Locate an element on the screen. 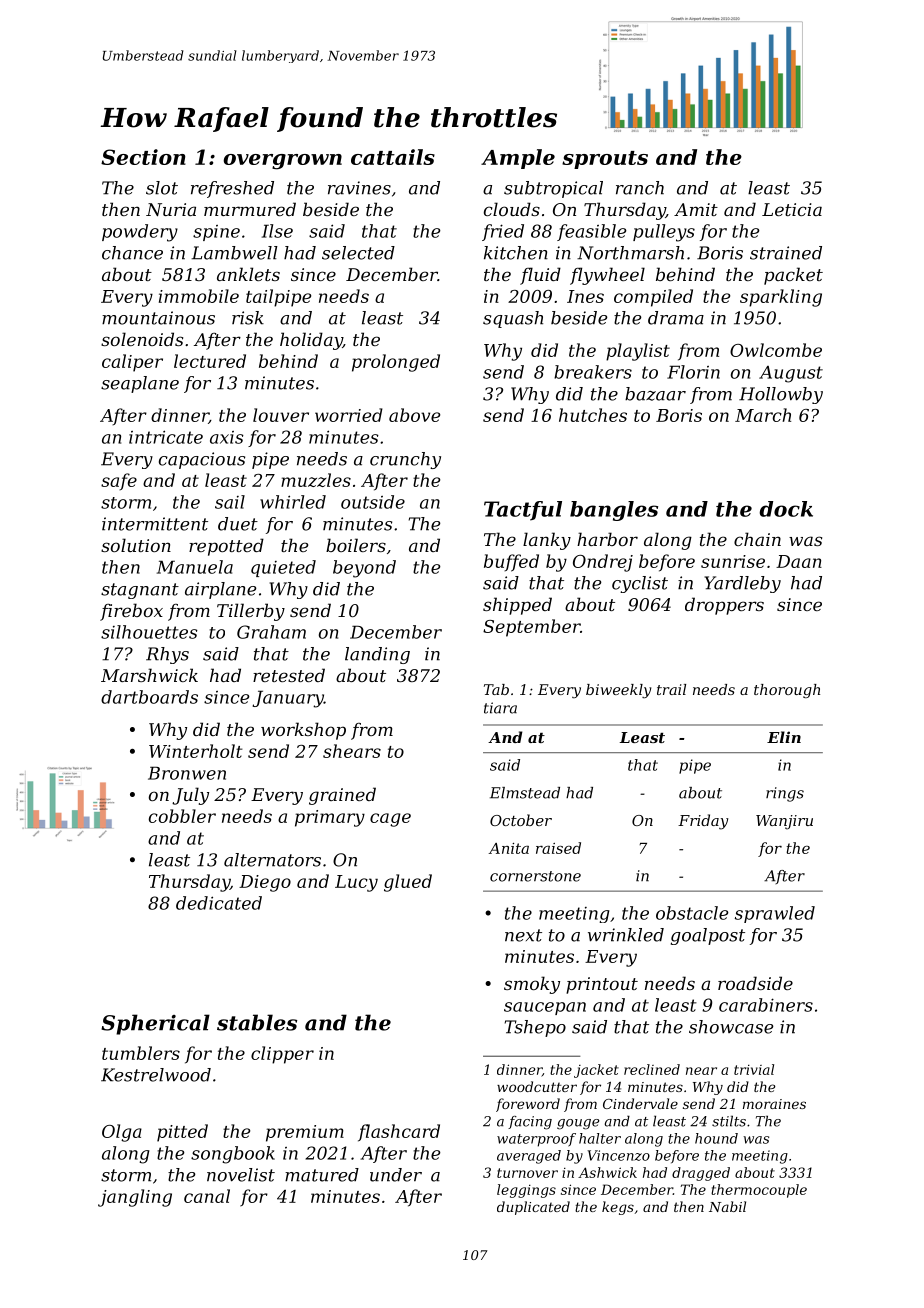  Olga is located at coordinates (122, 1133).
